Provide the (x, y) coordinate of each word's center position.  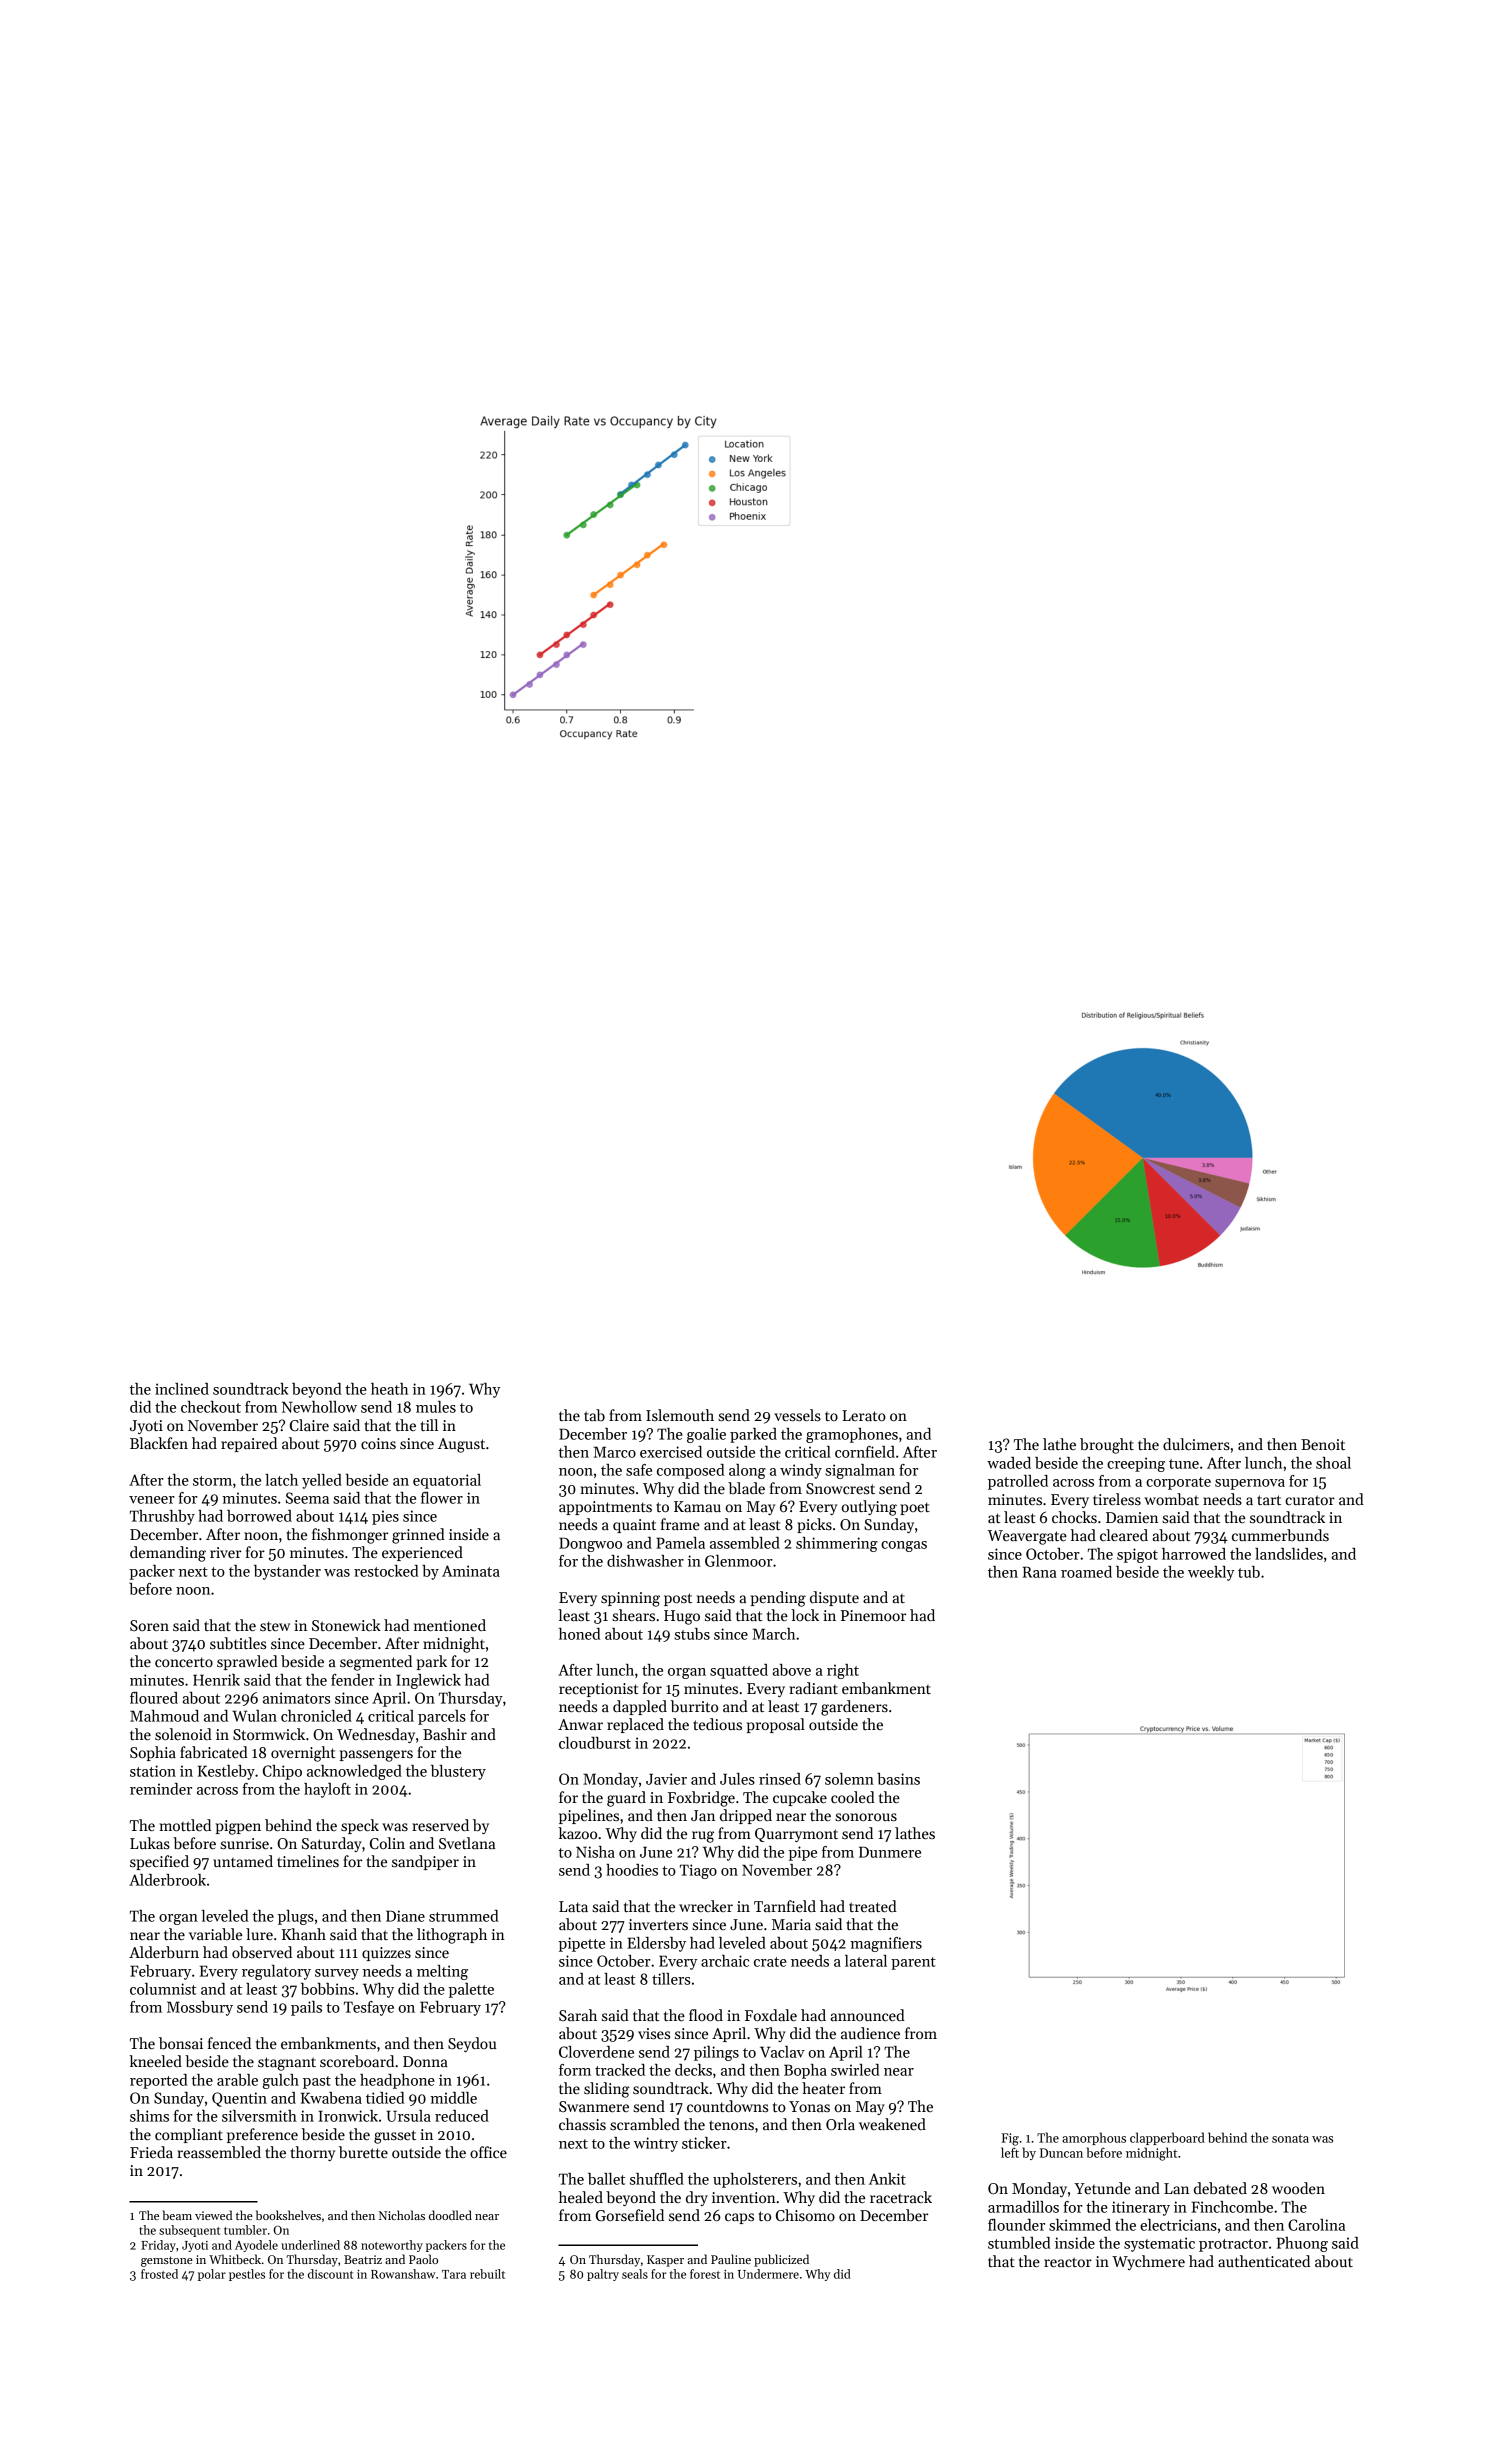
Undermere (768, 2274)
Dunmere (890, 1852)
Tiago (698, 1871)
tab (594, 1415)
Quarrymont (796, 1835)
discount (330, 2274)
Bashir (445, 1734)
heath (389, 1389)
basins (898, 1779)
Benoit (1323, 1444)
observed (262, 1952)
